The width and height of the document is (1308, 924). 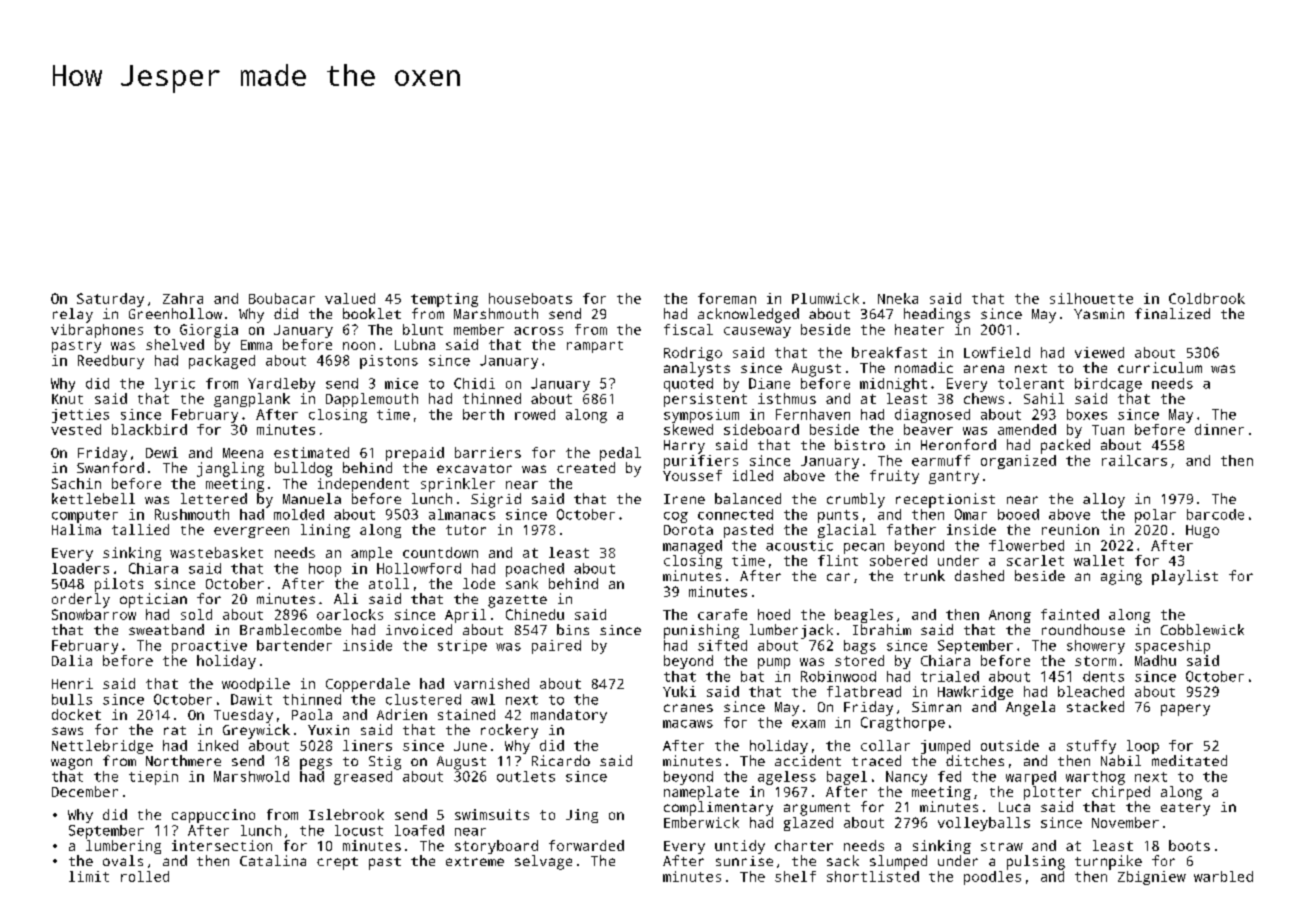 I want to click on pilots, so click(x=119, y=585).
